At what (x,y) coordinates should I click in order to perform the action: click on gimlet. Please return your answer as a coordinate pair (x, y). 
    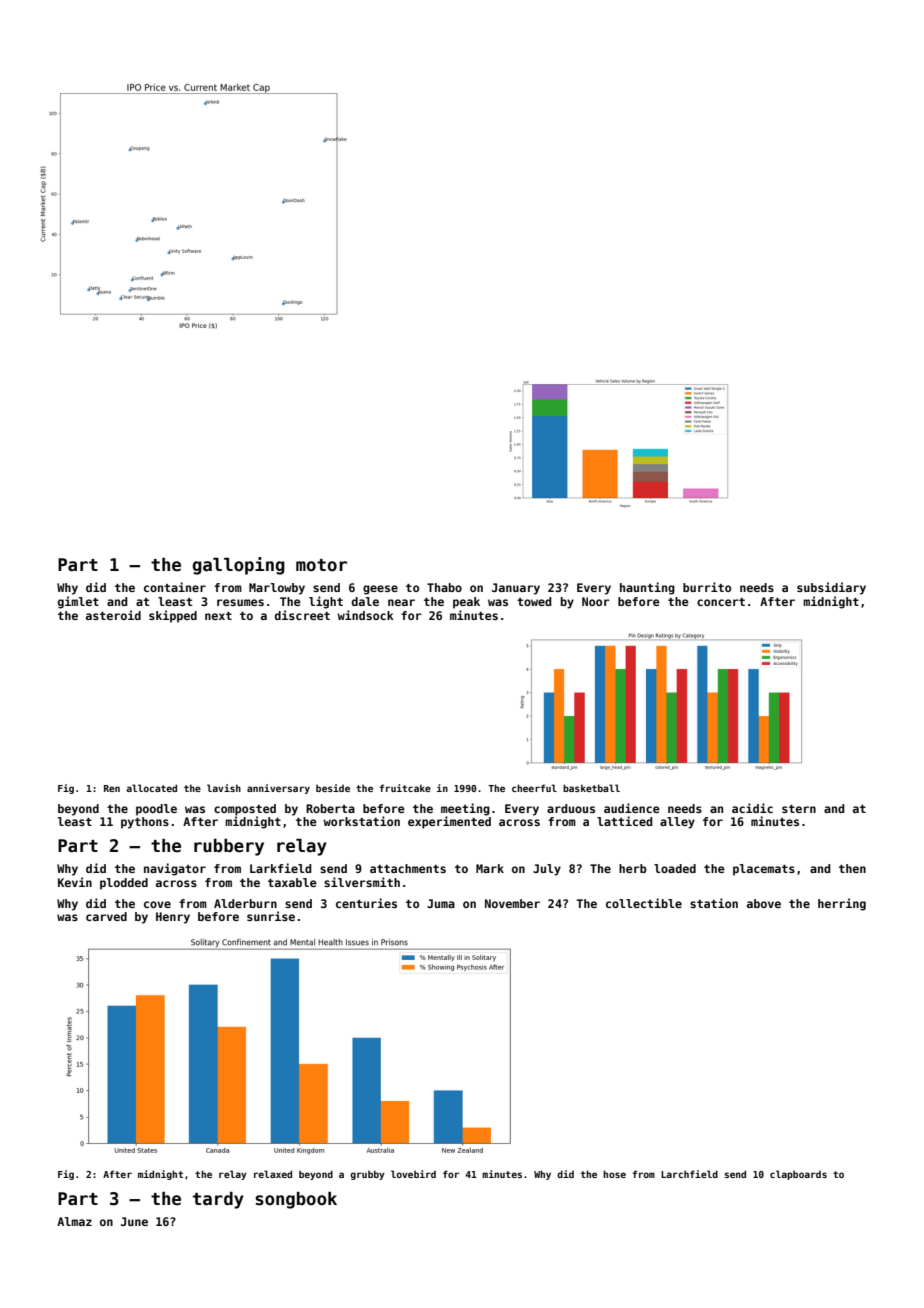
    Looking at the image, I should click on (78, 602).
